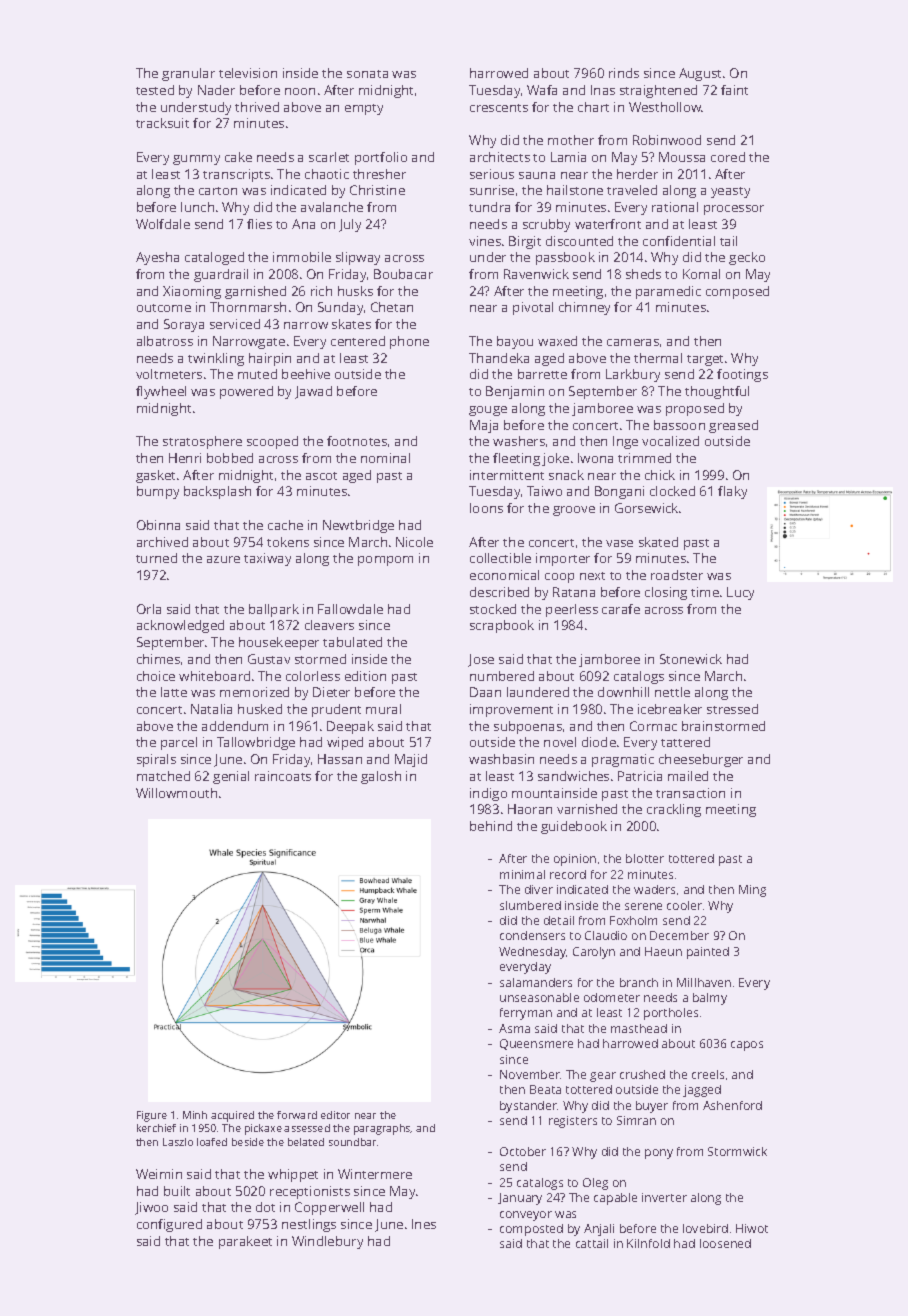 Image resolution: width=908 pixels, height=1316 pixels. I want to click on parcel, so click(179, 743).
